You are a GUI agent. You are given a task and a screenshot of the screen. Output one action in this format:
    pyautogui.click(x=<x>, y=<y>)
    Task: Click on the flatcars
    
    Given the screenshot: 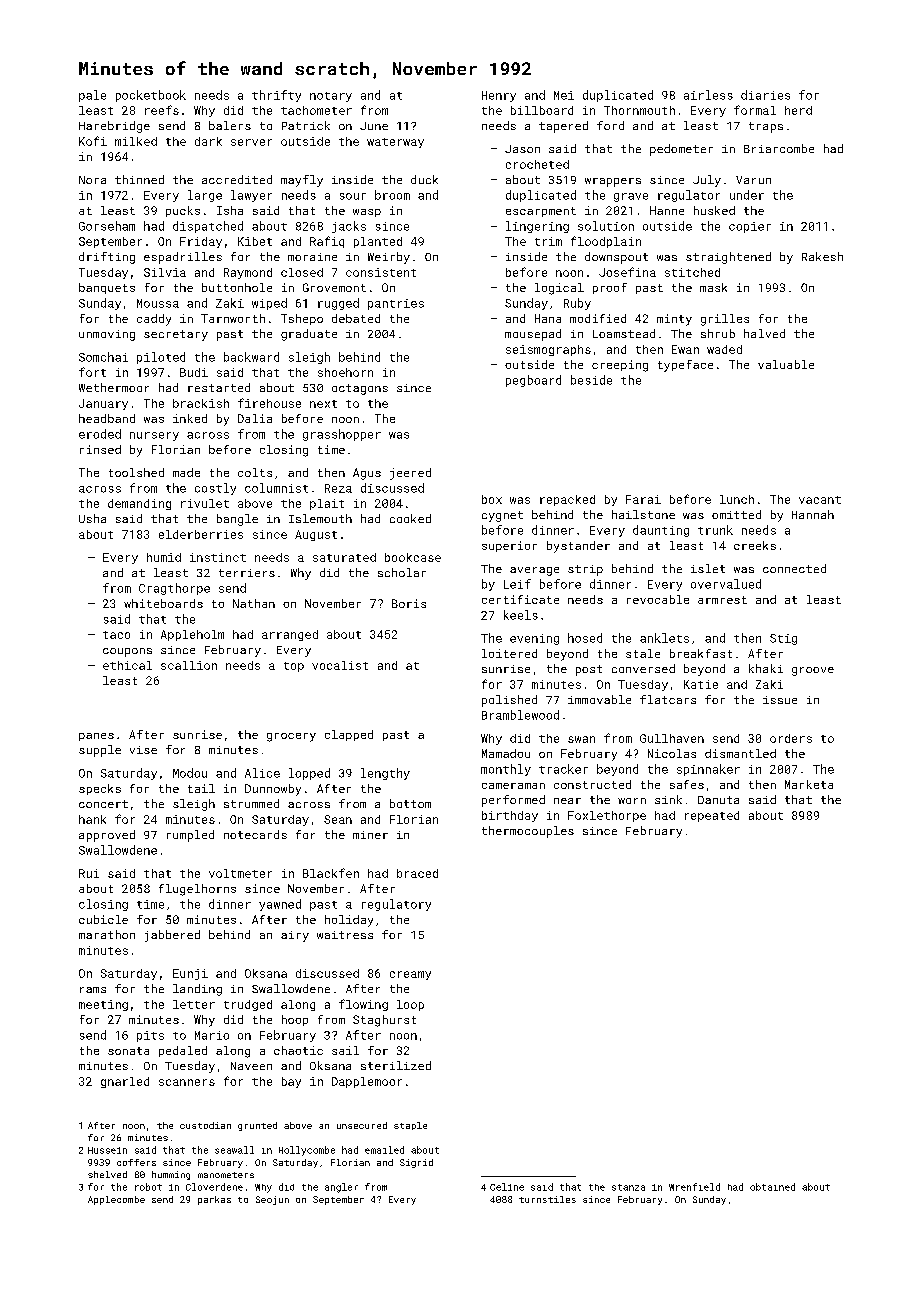 What is the action you would take?
    pyautogui.click(x=668, y=699)
